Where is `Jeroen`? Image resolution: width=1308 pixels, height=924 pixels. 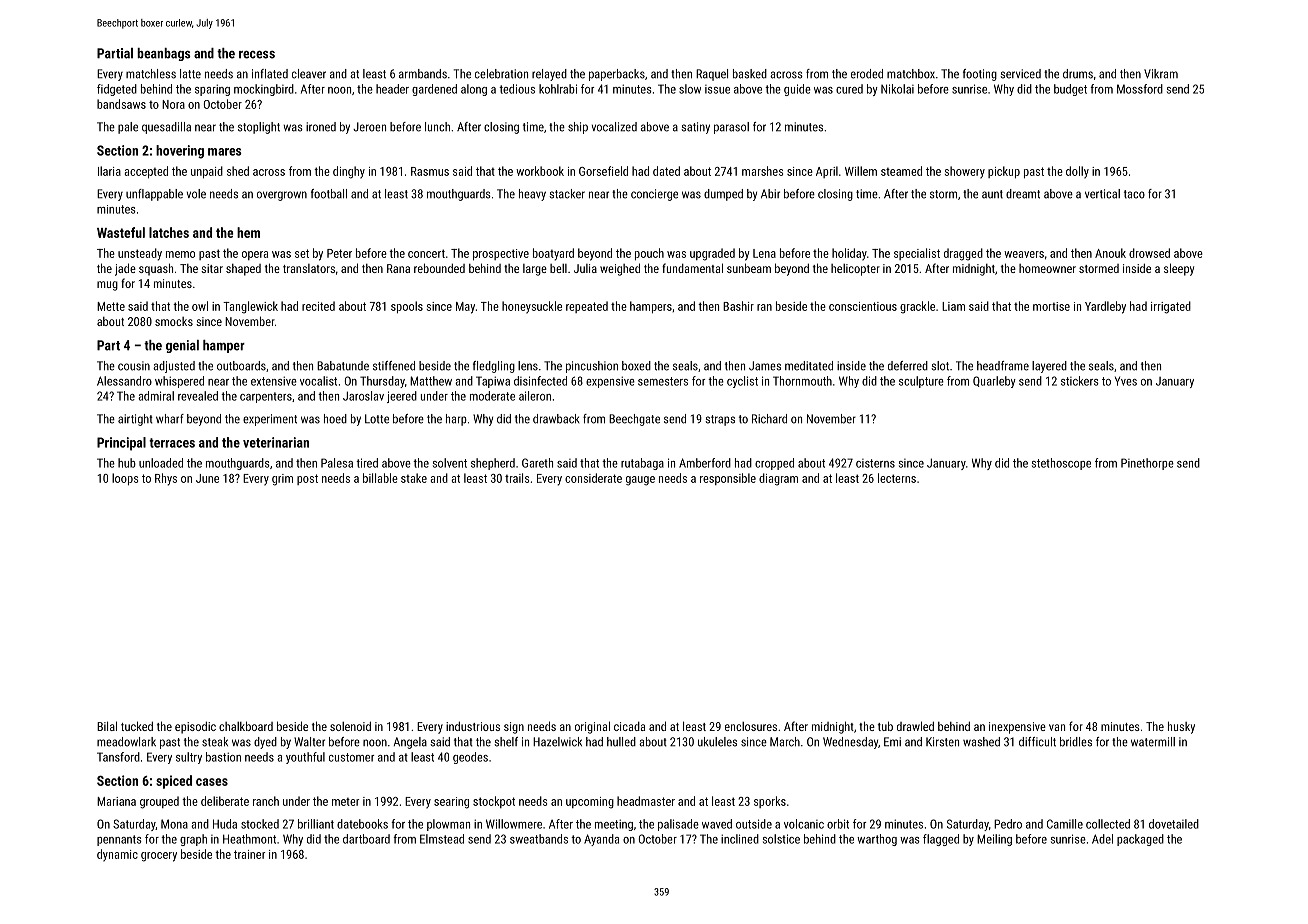 Jeroen is located at coordinates (369, 127).
